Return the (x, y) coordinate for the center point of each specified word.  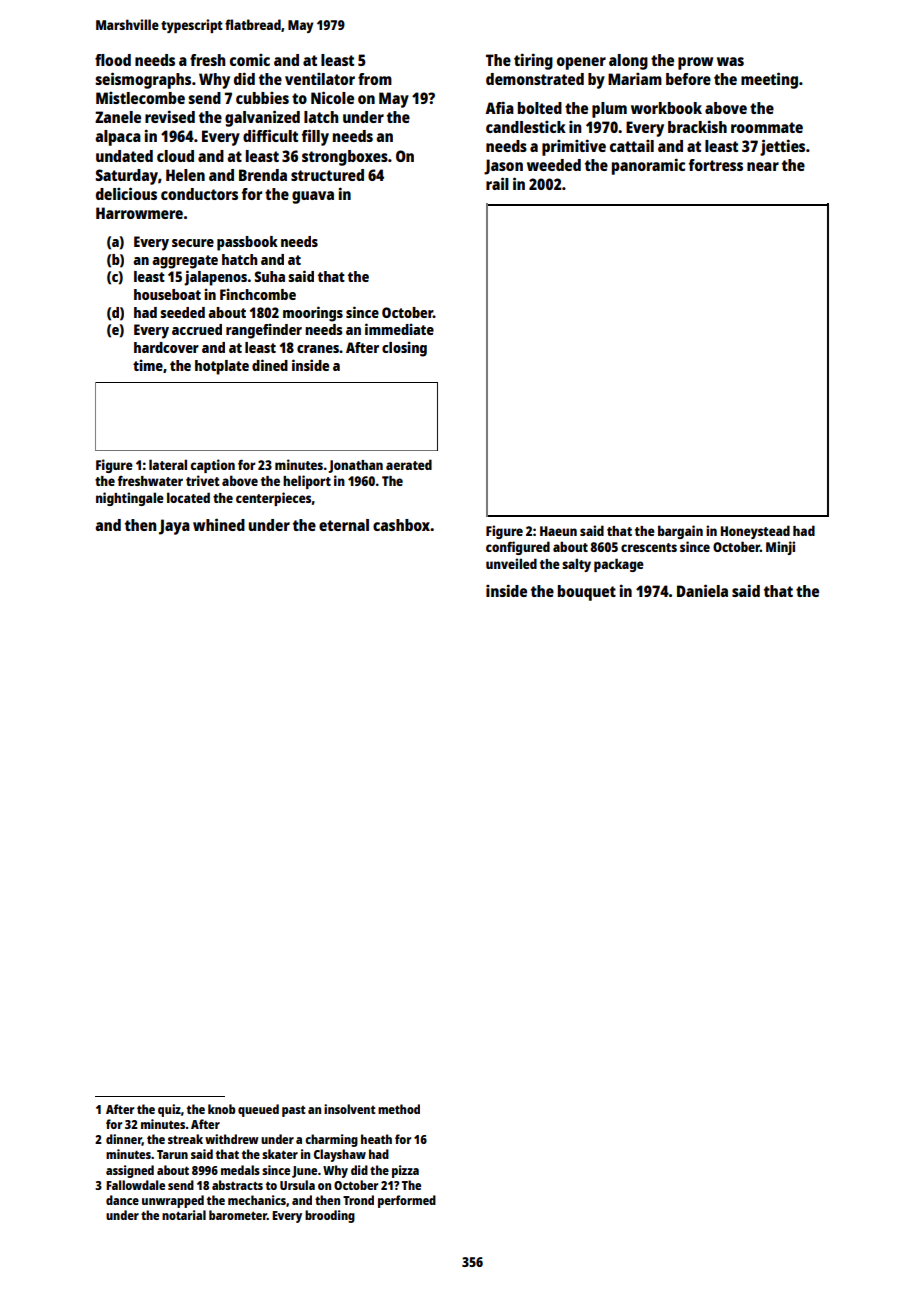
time (148, 365)
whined (219, 524)
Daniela (702, 590)
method (399, 1109)
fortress (716, 165)
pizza (405, 1171)
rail (497, 183)
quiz (169, 1110)
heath (376, 1139)
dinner (124, 1140)
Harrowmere (139, 213)
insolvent (349, 1109)
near (763, 166)
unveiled (511, 563)
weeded (554, 165)
